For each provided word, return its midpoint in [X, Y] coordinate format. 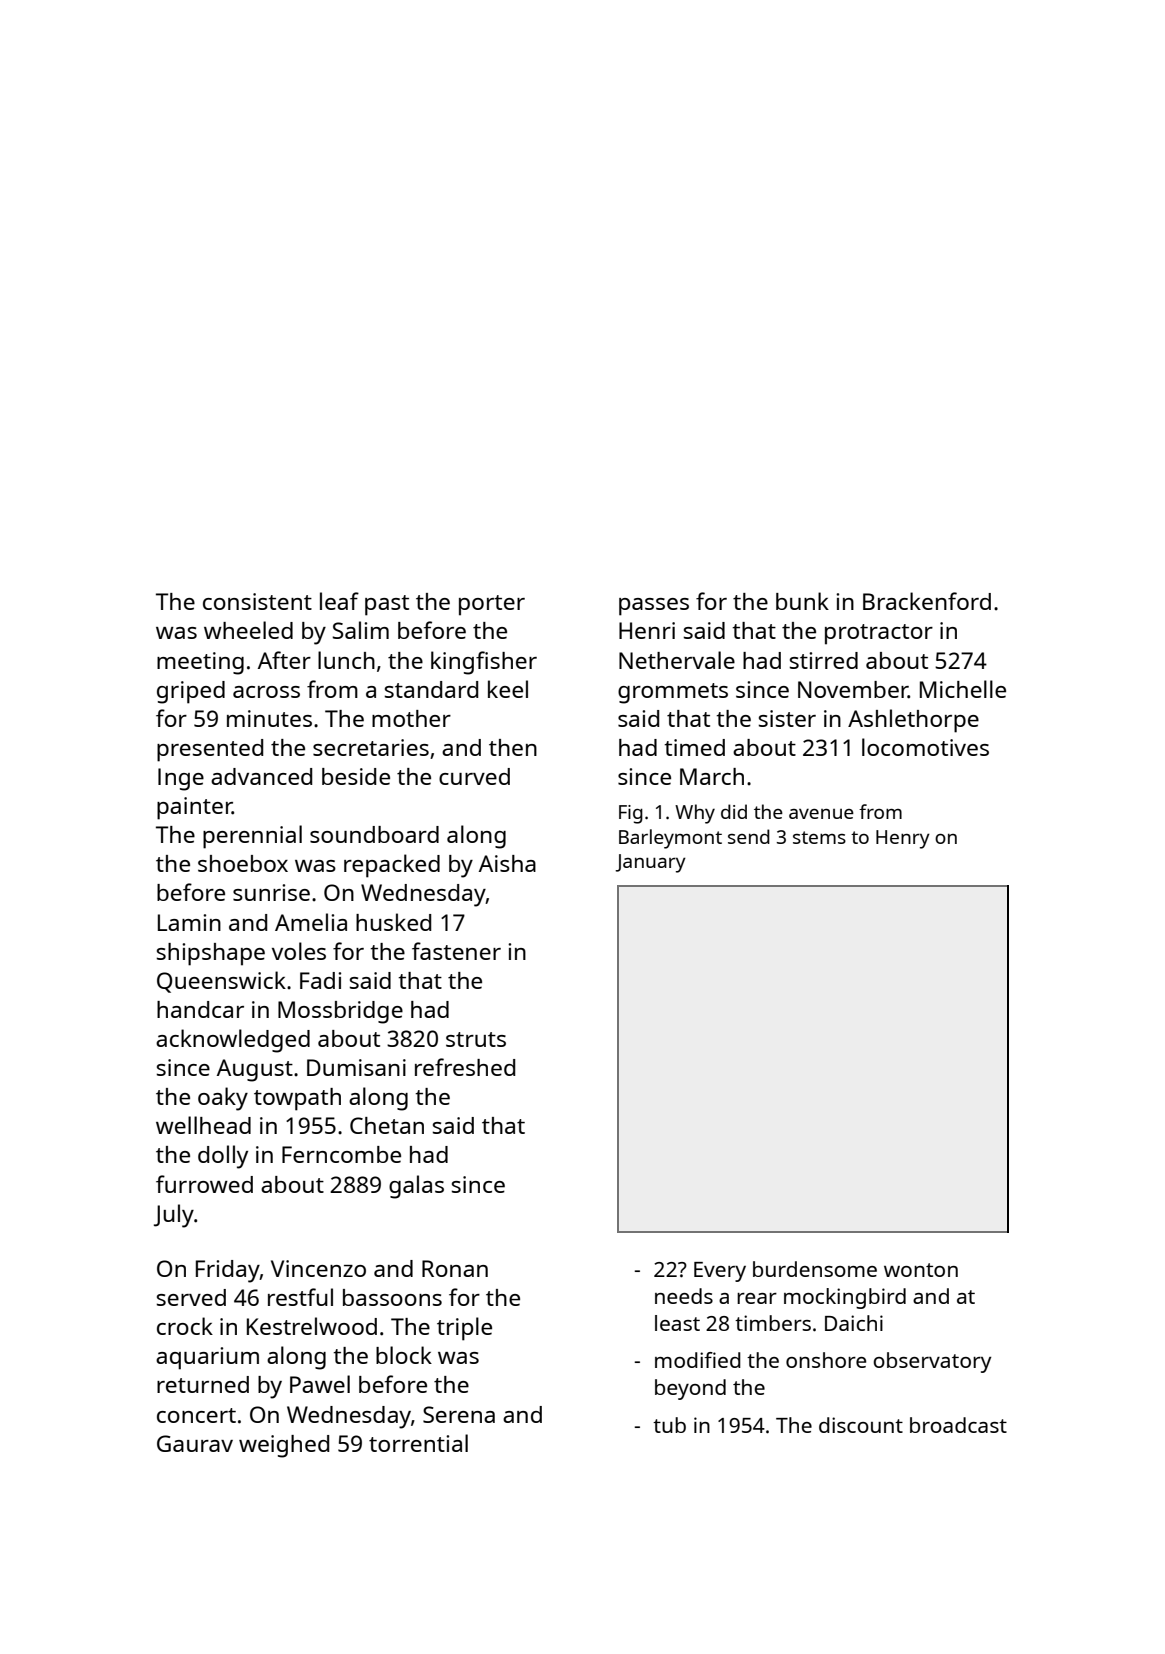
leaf [339, 601]
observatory [932, 1362]
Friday [228, 1271]
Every [720, 1272]
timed [694, 747]
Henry [903, 839]
